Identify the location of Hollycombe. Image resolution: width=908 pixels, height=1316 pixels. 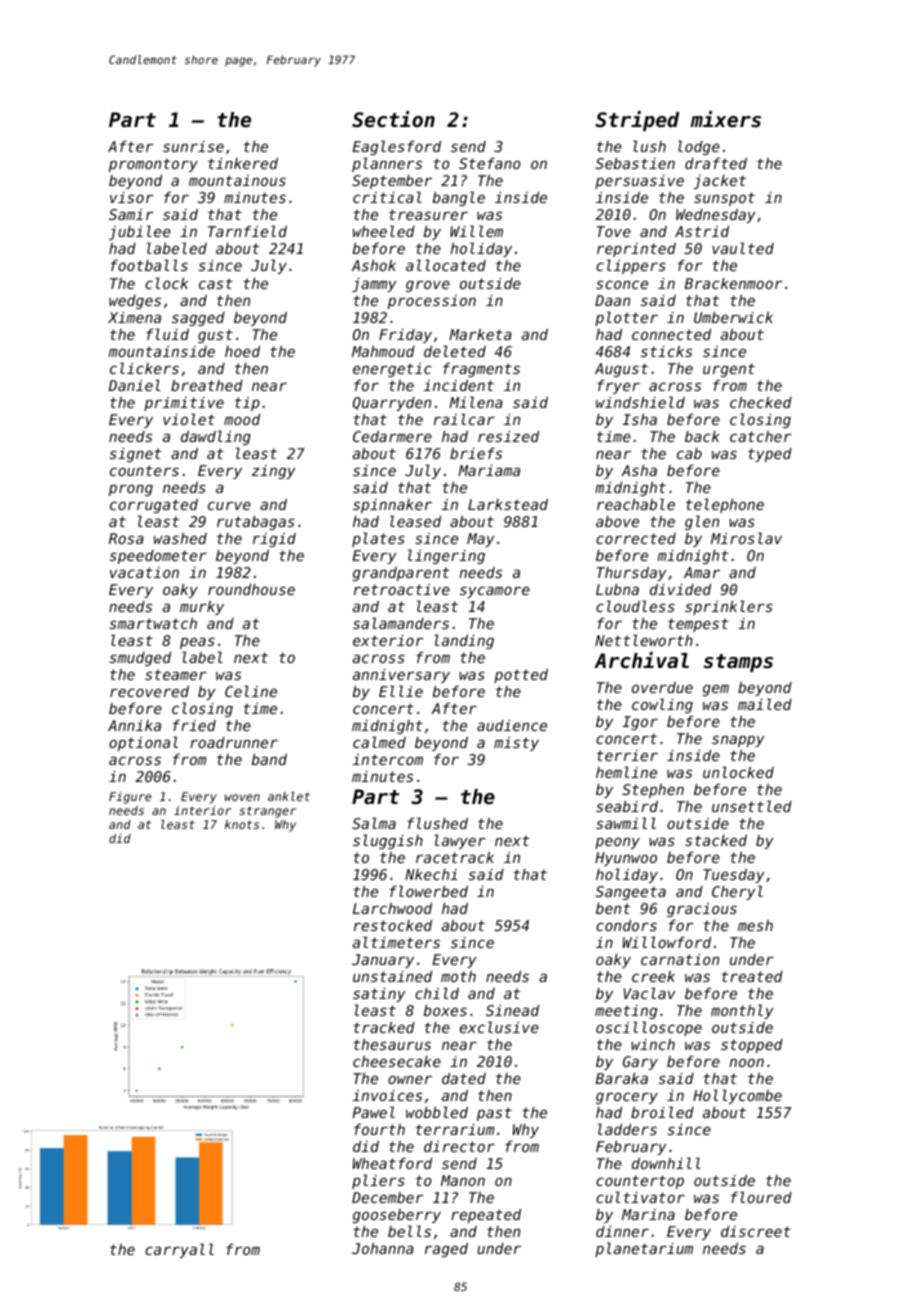
(737, 1096).
